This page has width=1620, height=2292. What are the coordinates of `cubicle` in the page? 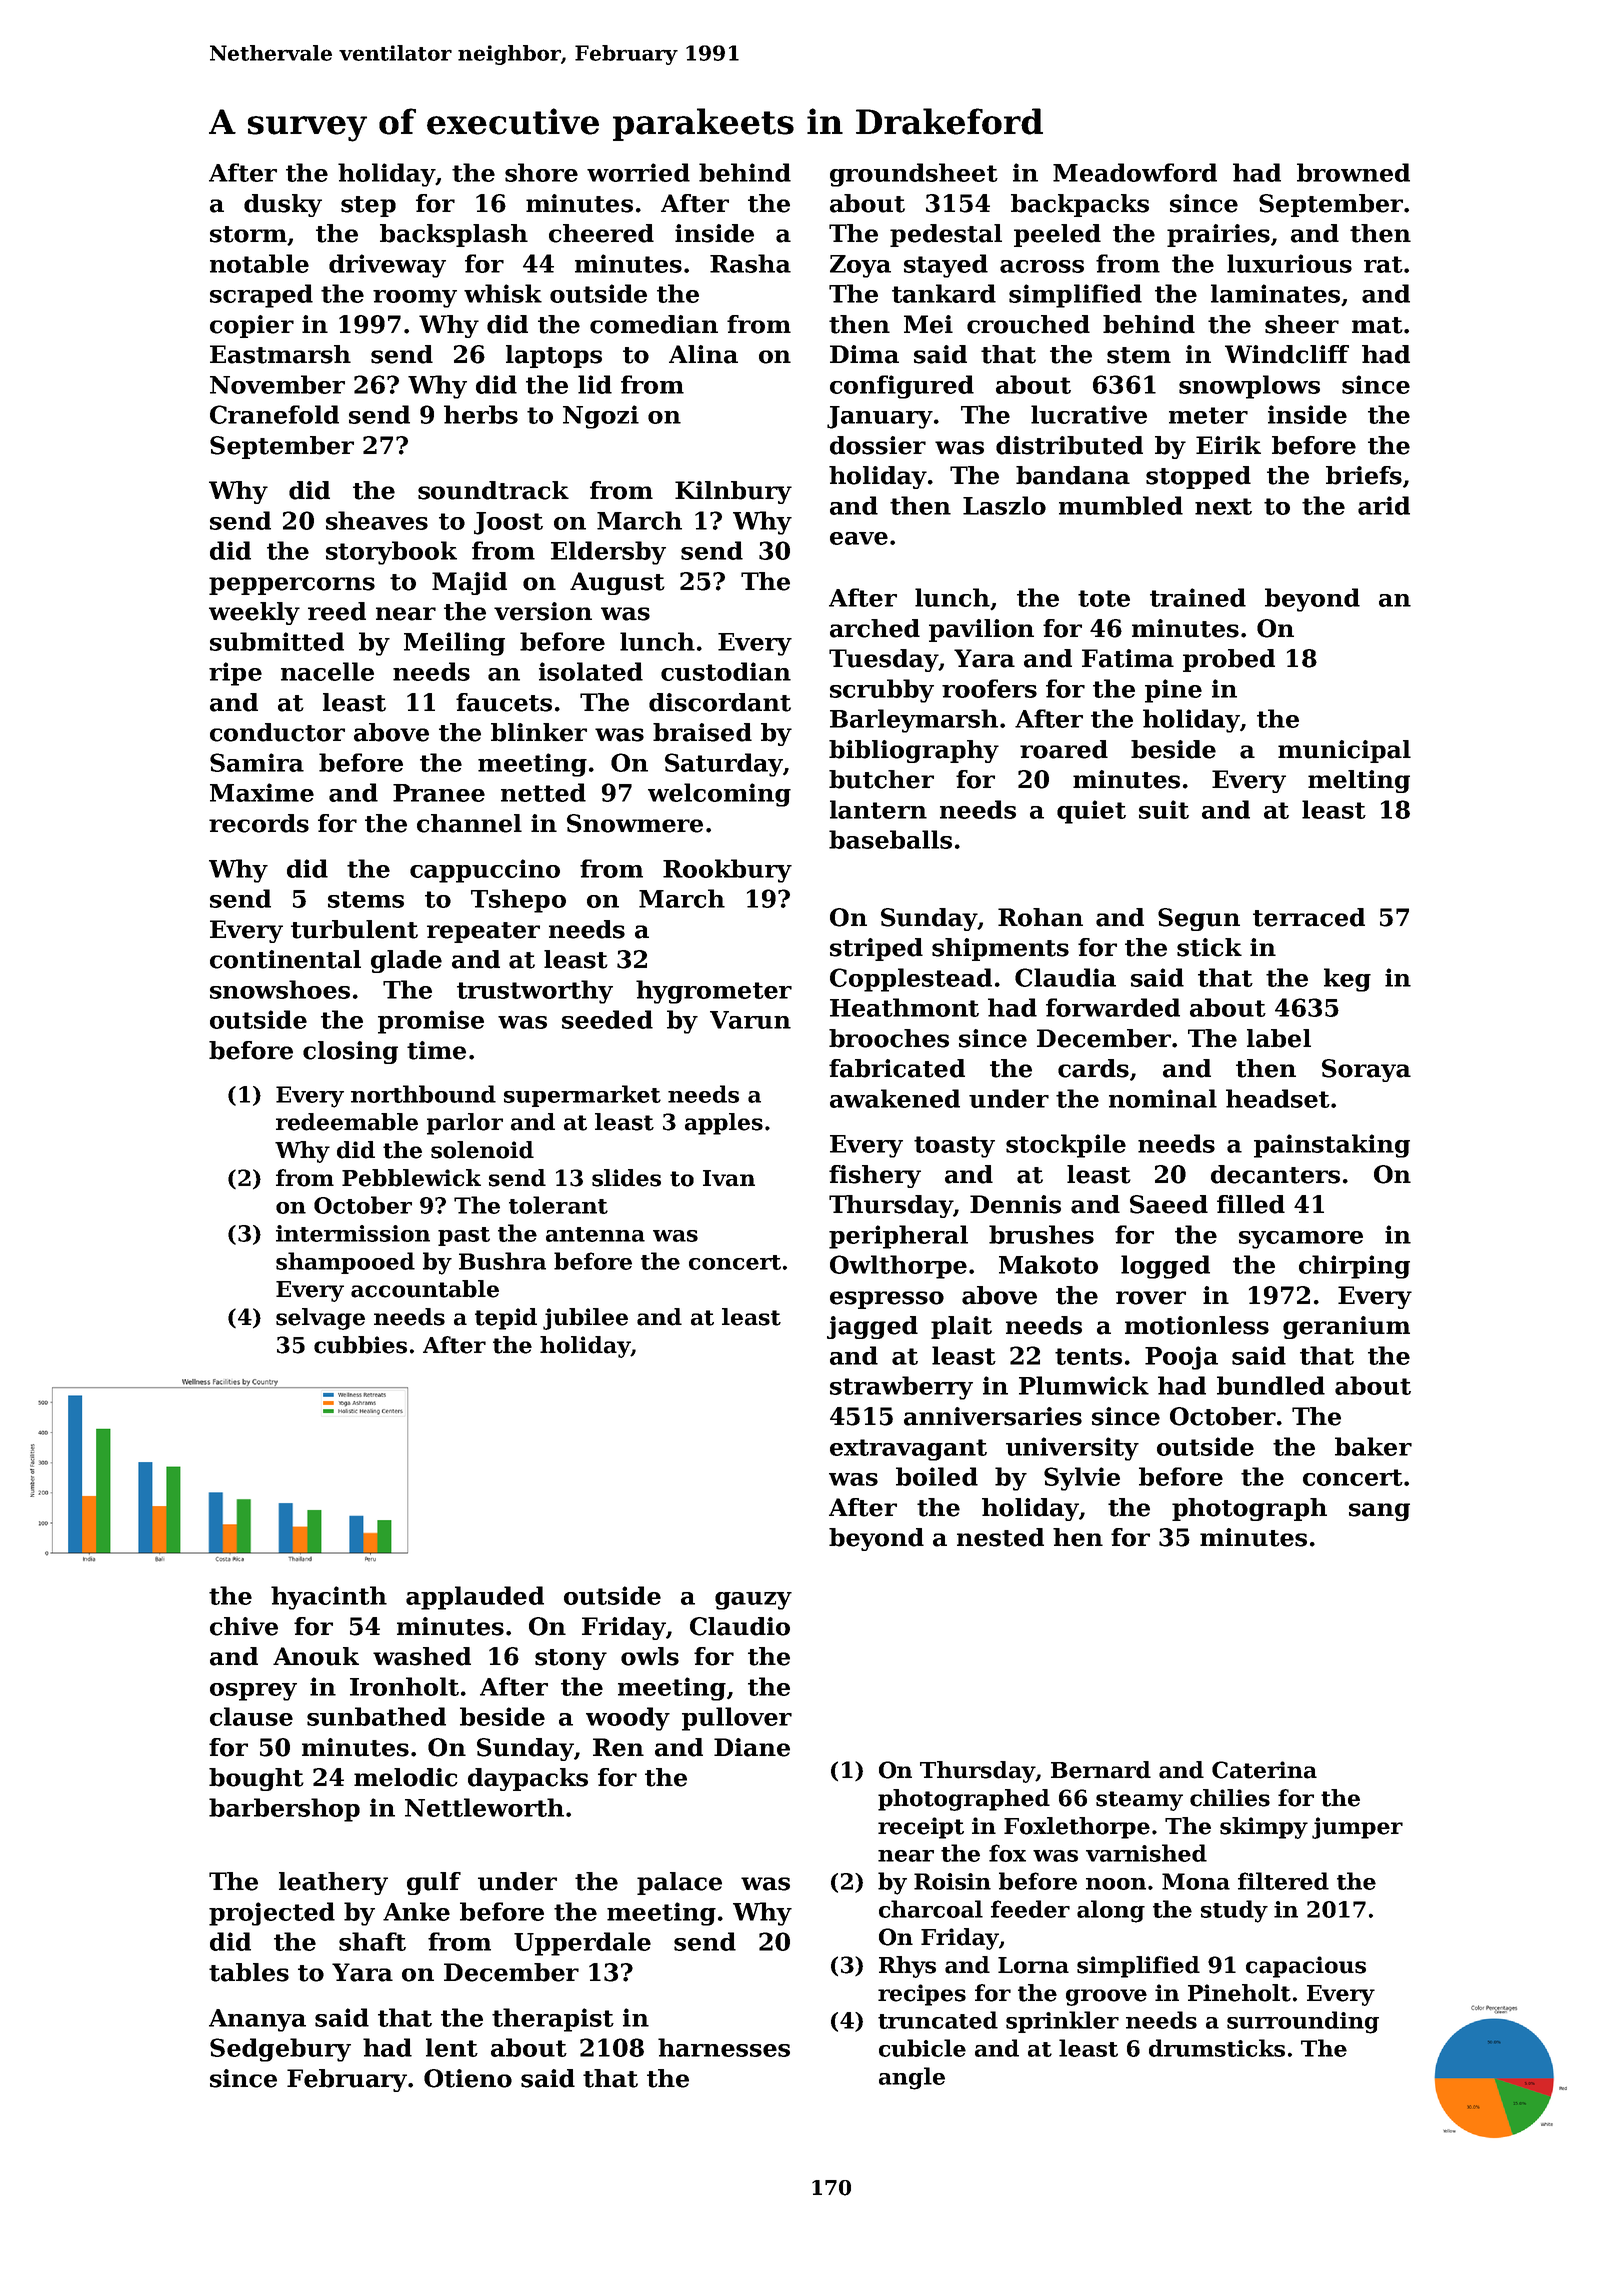 It's located at (922, 2048).
